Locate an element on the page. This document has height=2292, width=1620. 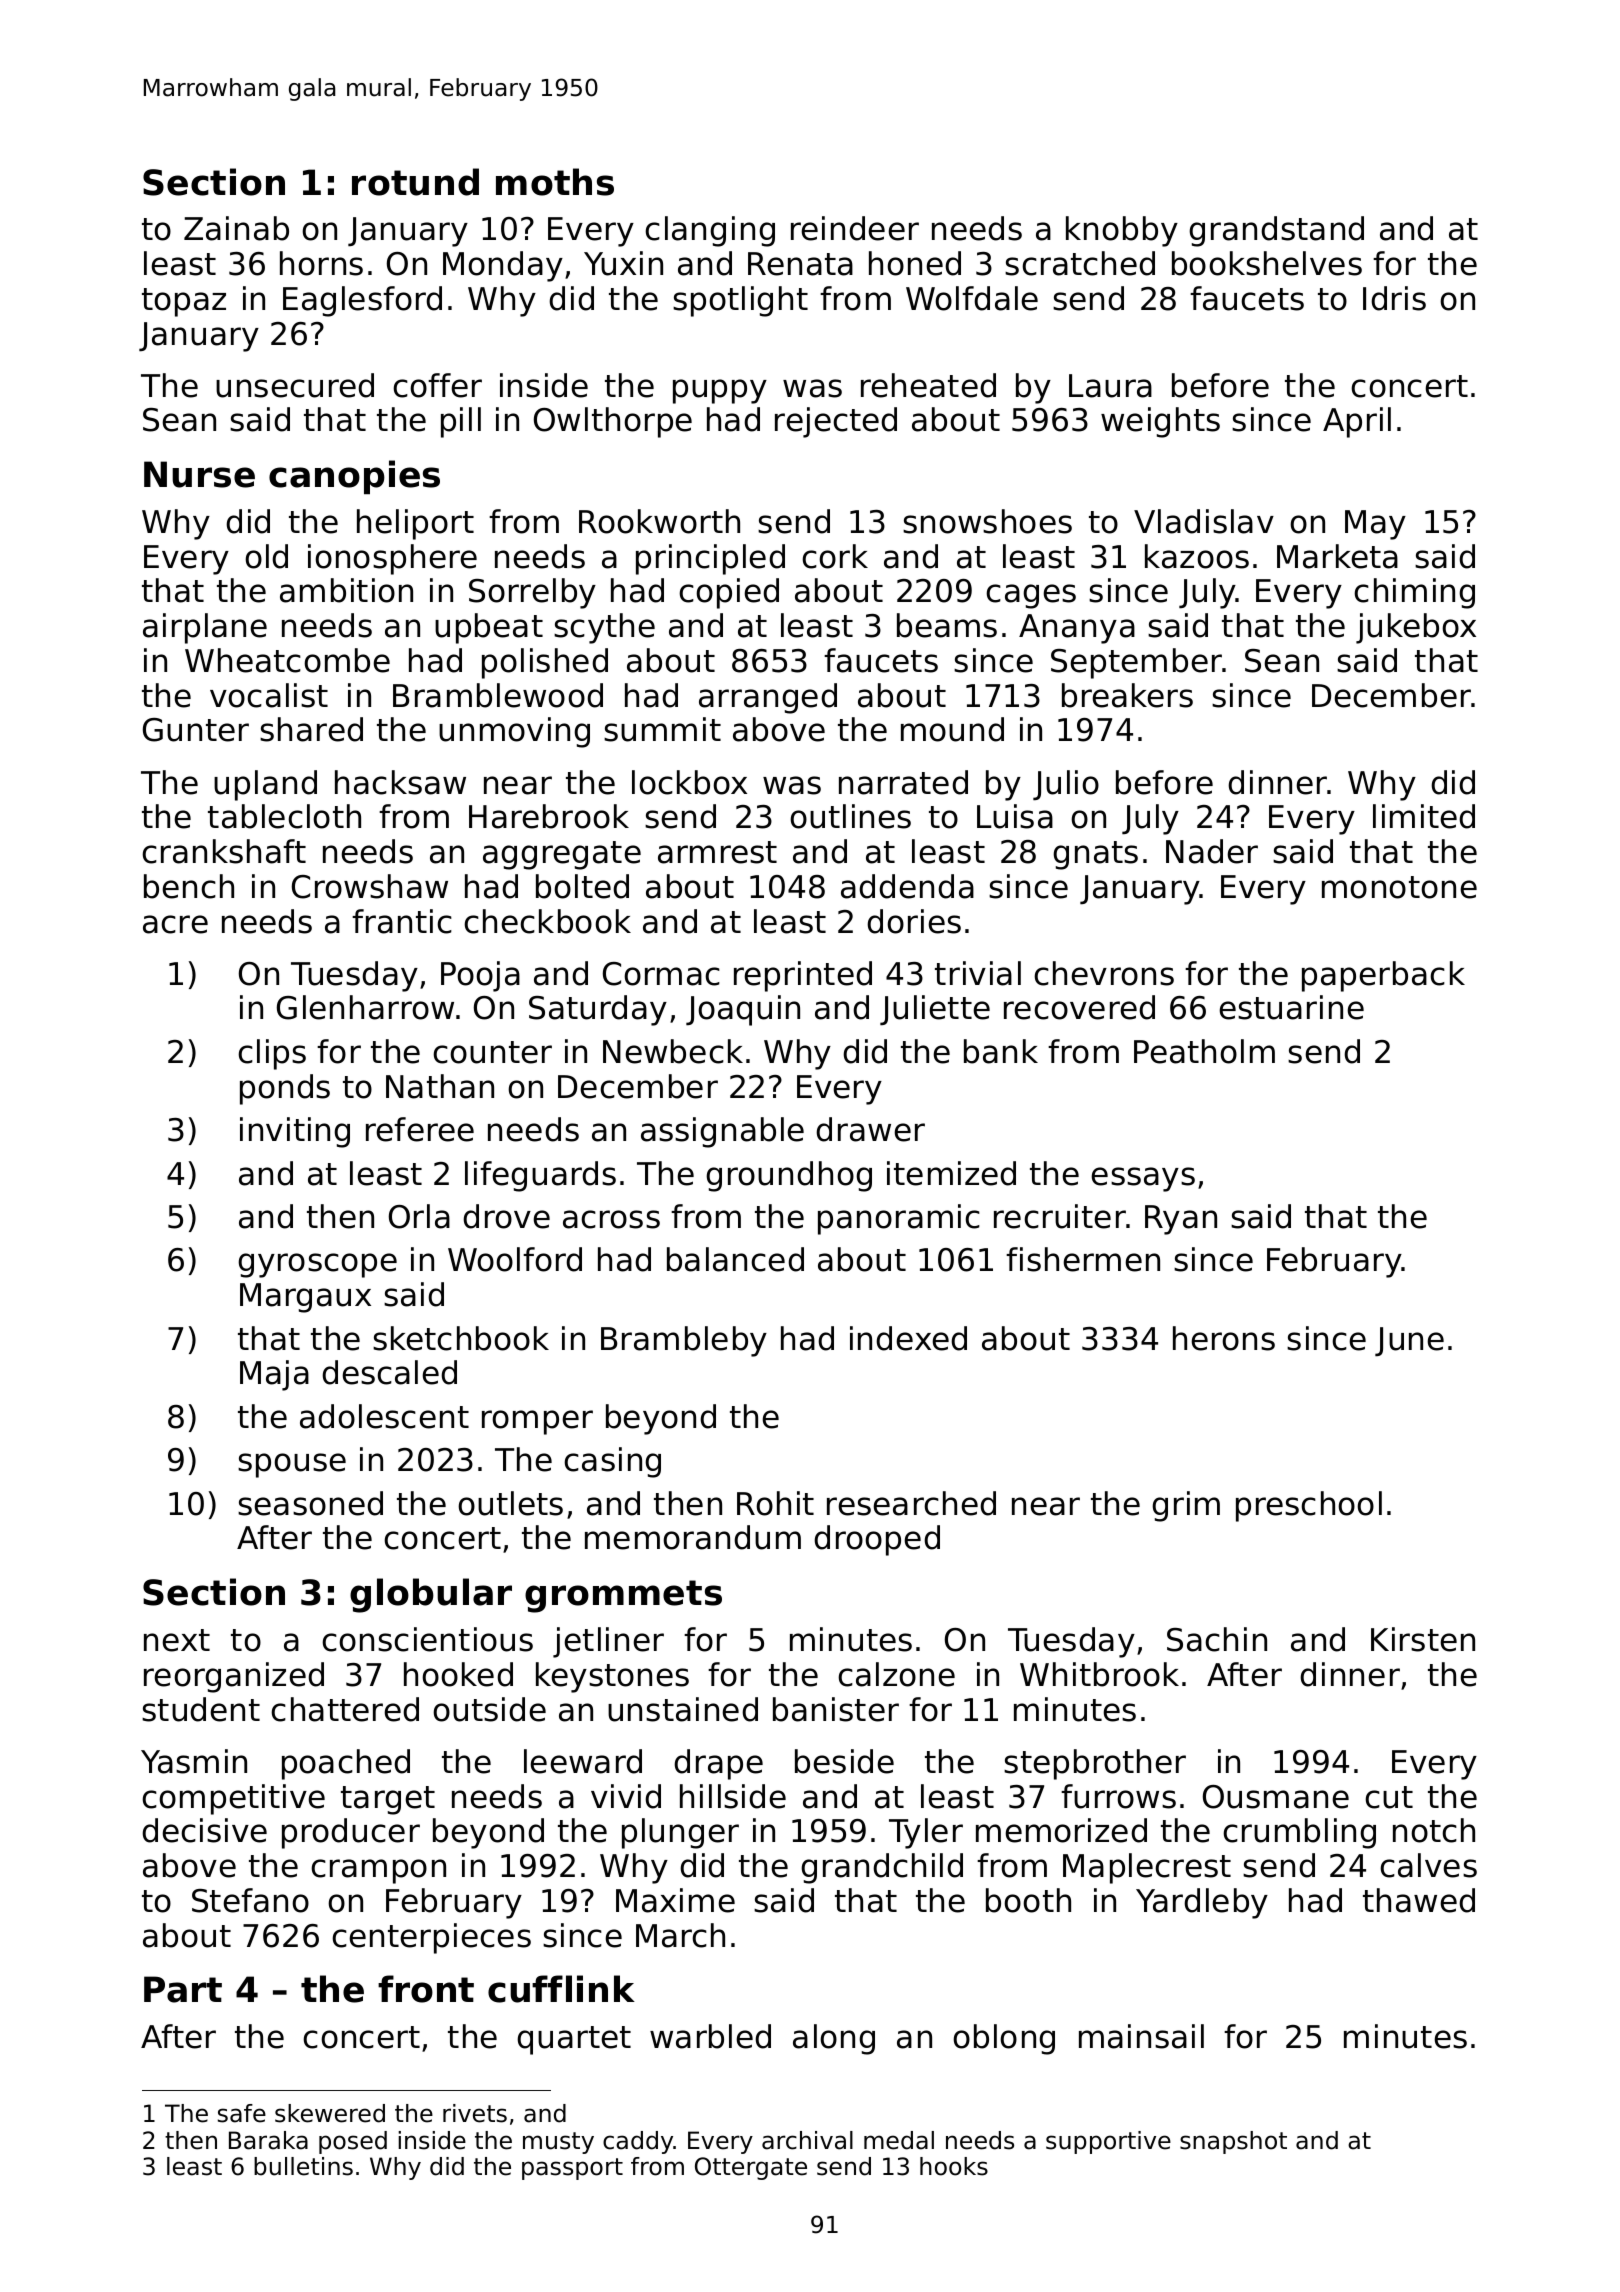
Sachin is located at coordinates (1217, 1639).
